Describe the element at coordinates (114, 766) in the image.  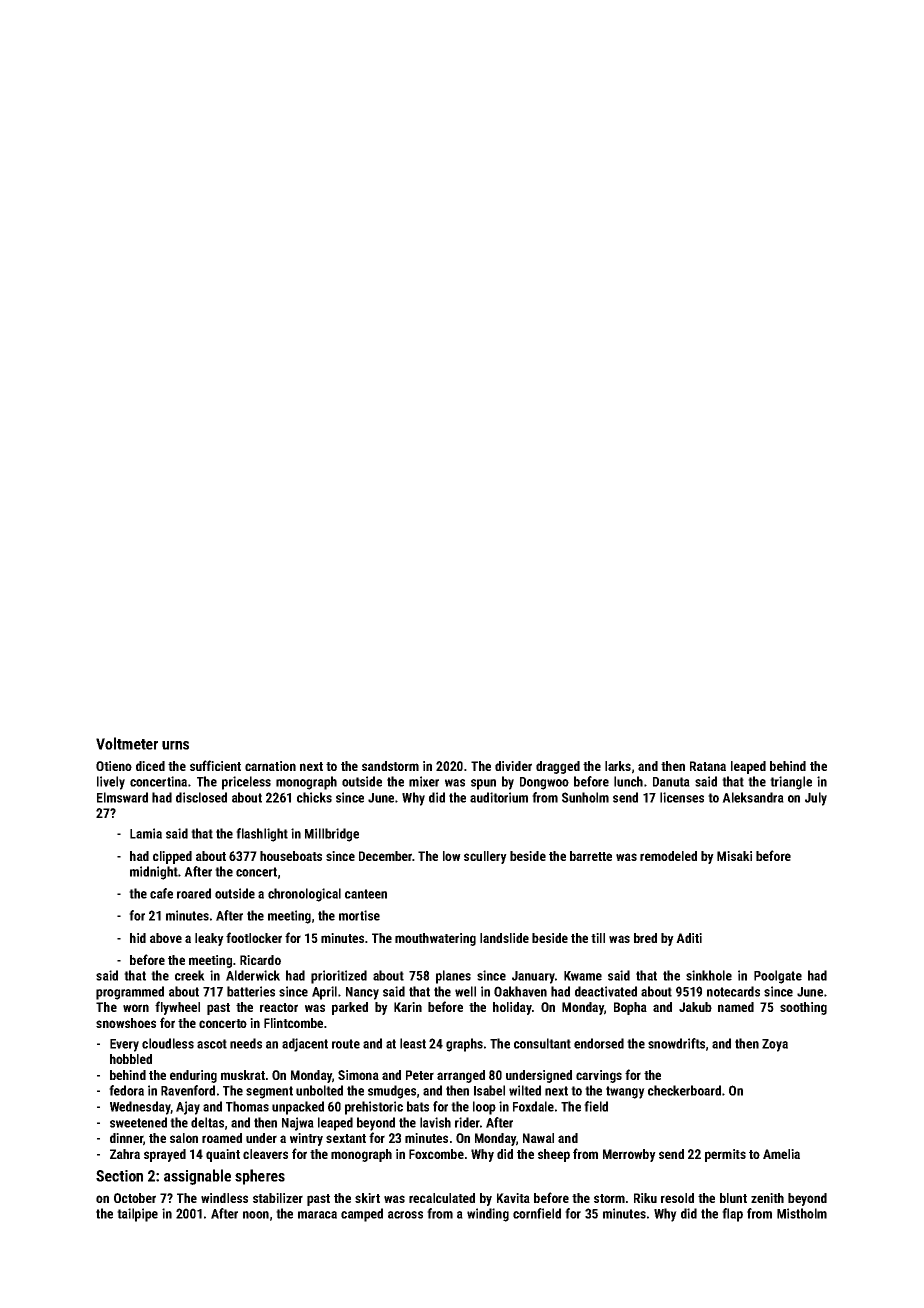
I see `Otieno` at that location.
